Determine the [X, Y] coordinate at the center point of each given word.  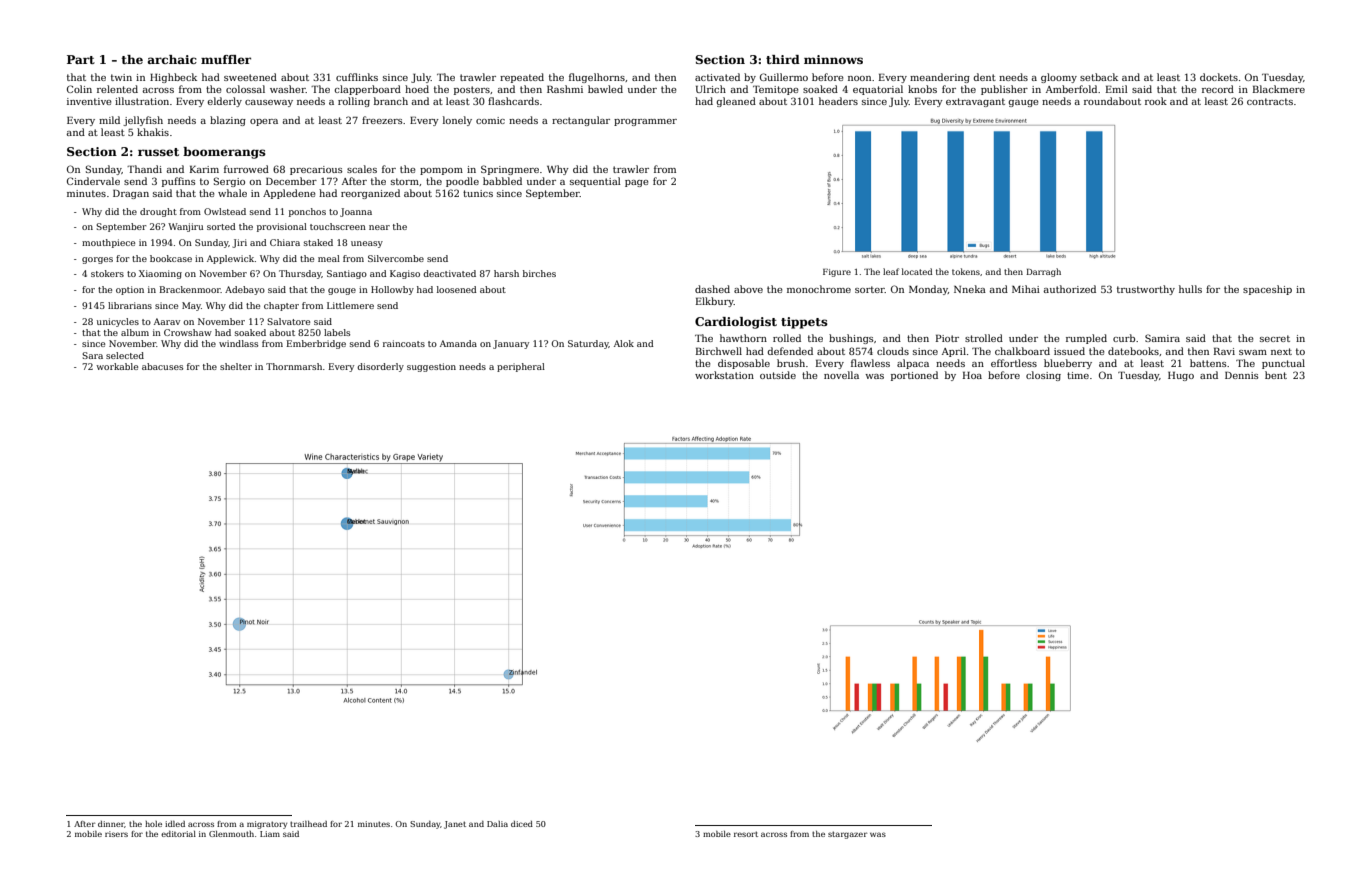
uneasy [367, 244]
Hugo [1181, 376]
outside [778, 375]
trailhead [308, 824]
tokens [966, 271]
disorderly [380, 367]
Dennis [1242, 375]
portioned [914, 376]
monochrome [819, 289]
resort [746, 834]
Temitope [776, 90]
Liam [270, 834]
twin [121, 77]
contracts [1270, 101]
